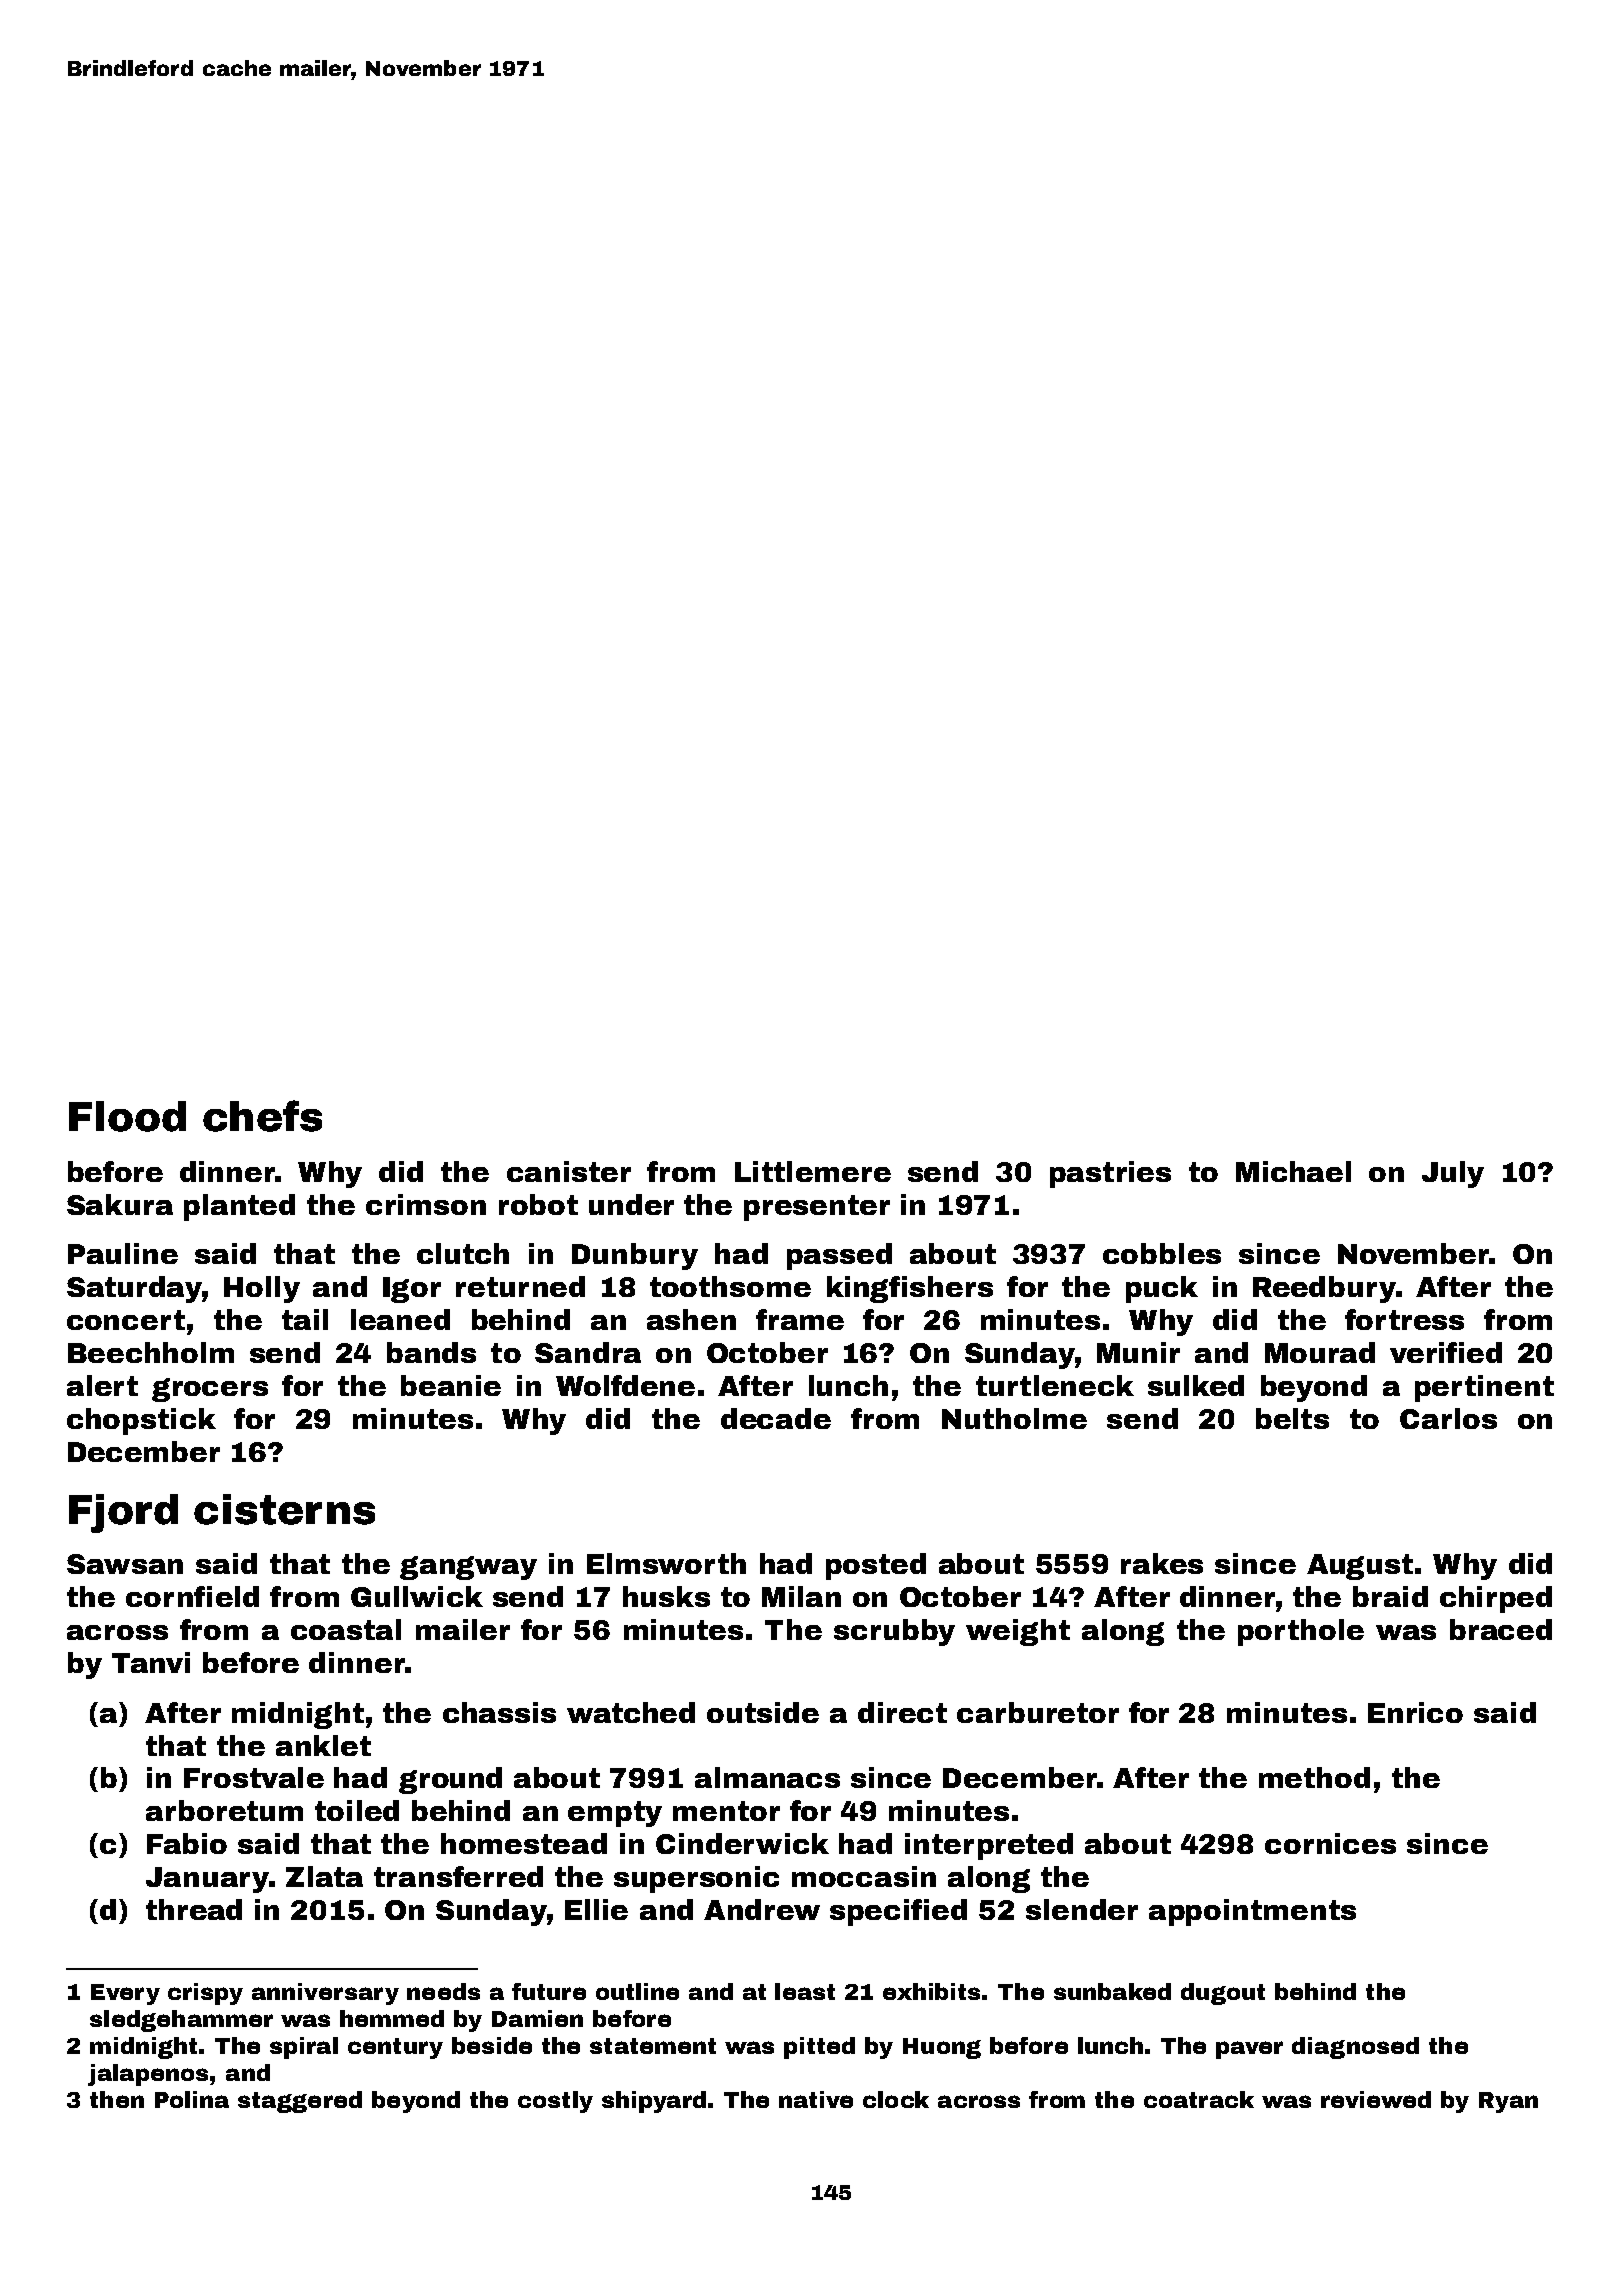  What do you see at coordinates (1453, 1174) in the screenshot?
I see `July` at bounding box center [1453, 1174].
